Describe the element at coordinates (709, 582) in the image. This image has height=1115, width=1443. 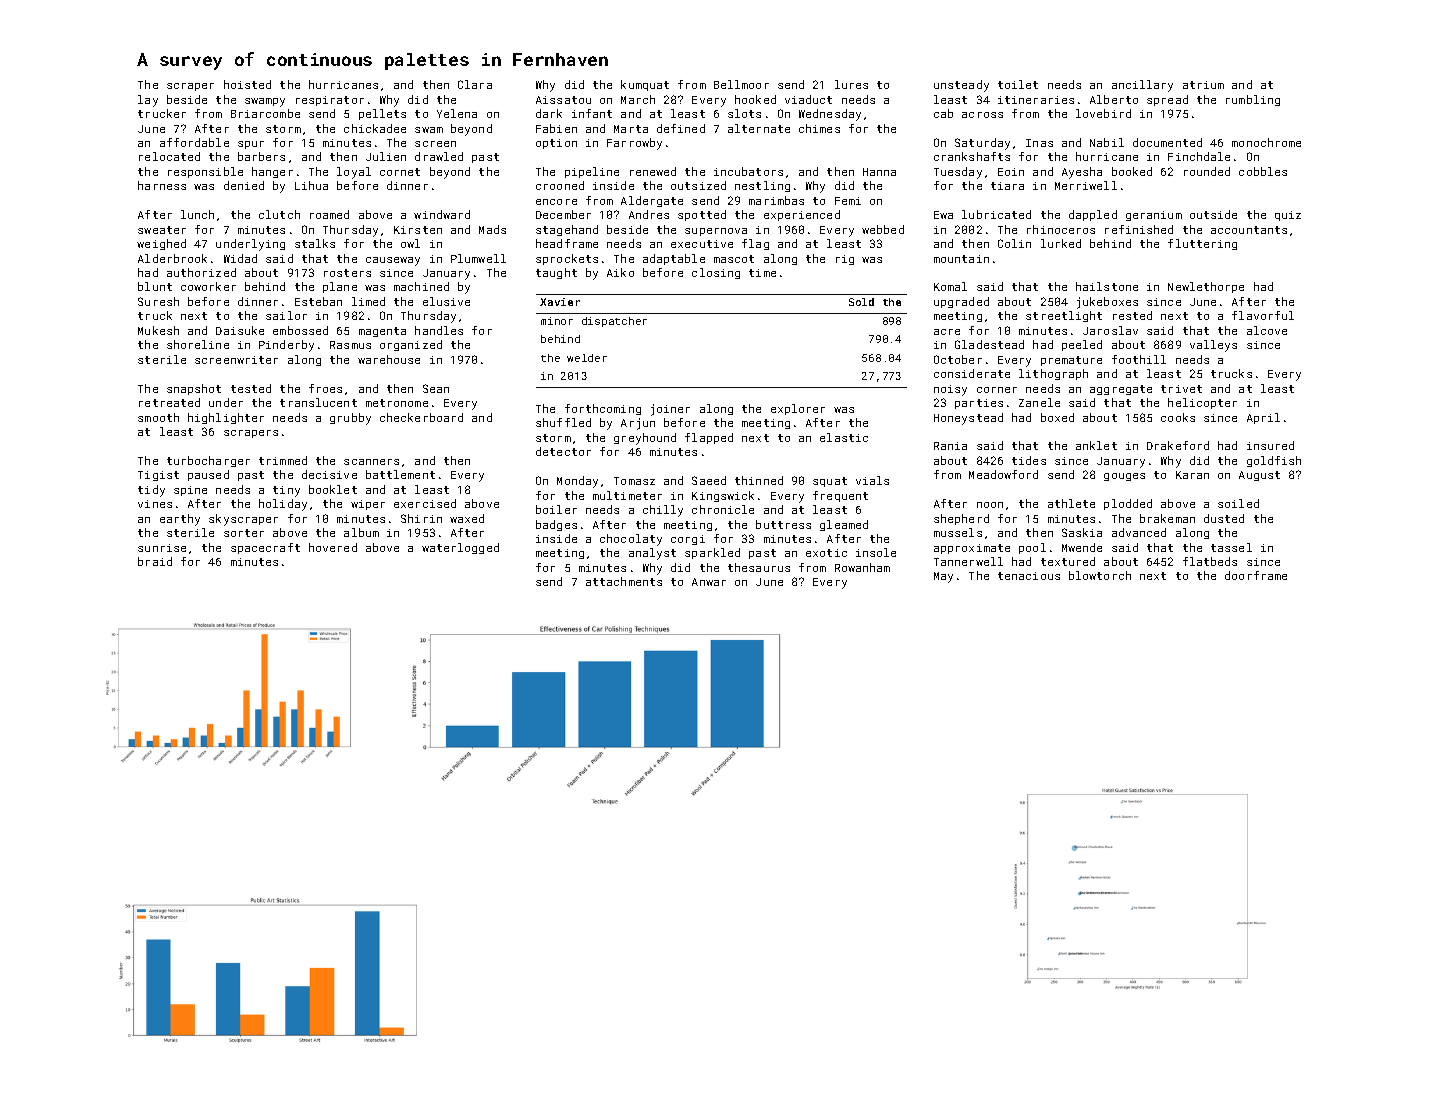
I see `Anwar` at that location.
